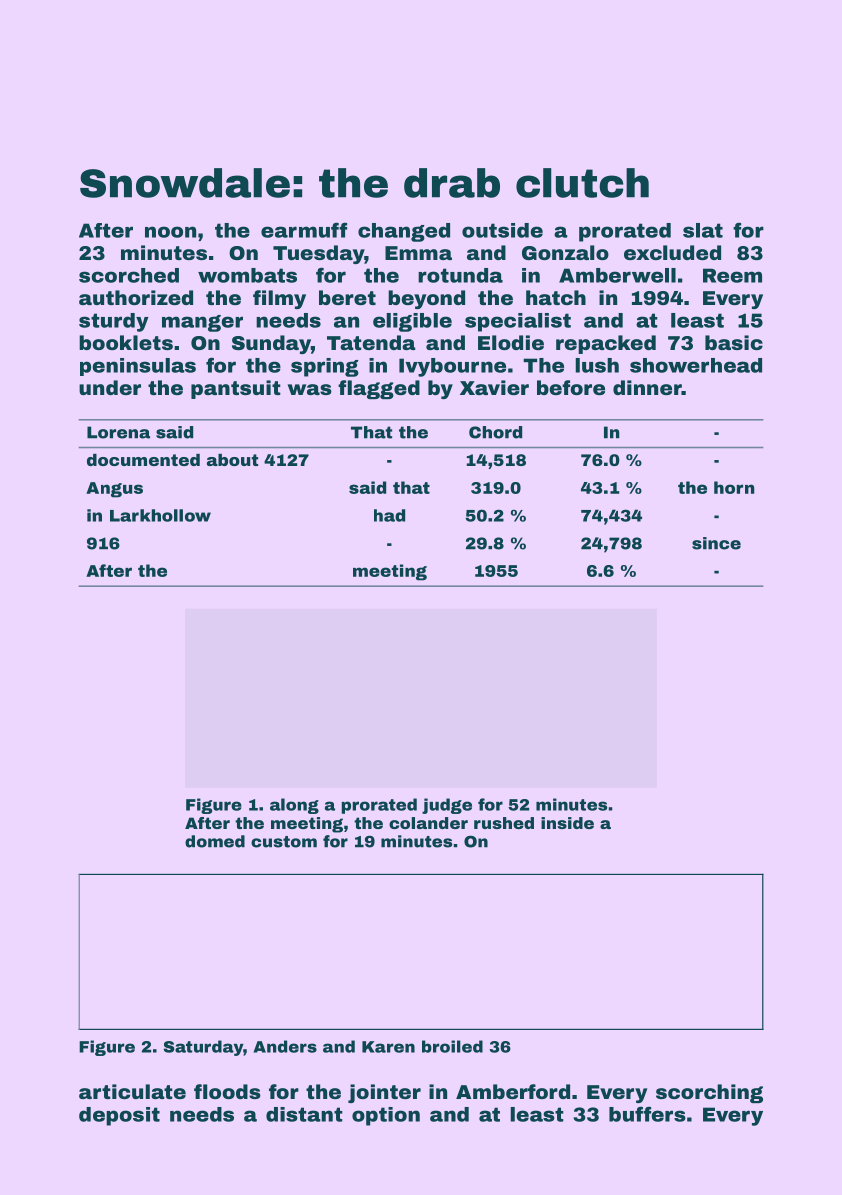 The width and height of the screenshot is (842, 1195). Describe the element at coordinates (132, 1091) in the screenshot. I see `articulate` at that location.
